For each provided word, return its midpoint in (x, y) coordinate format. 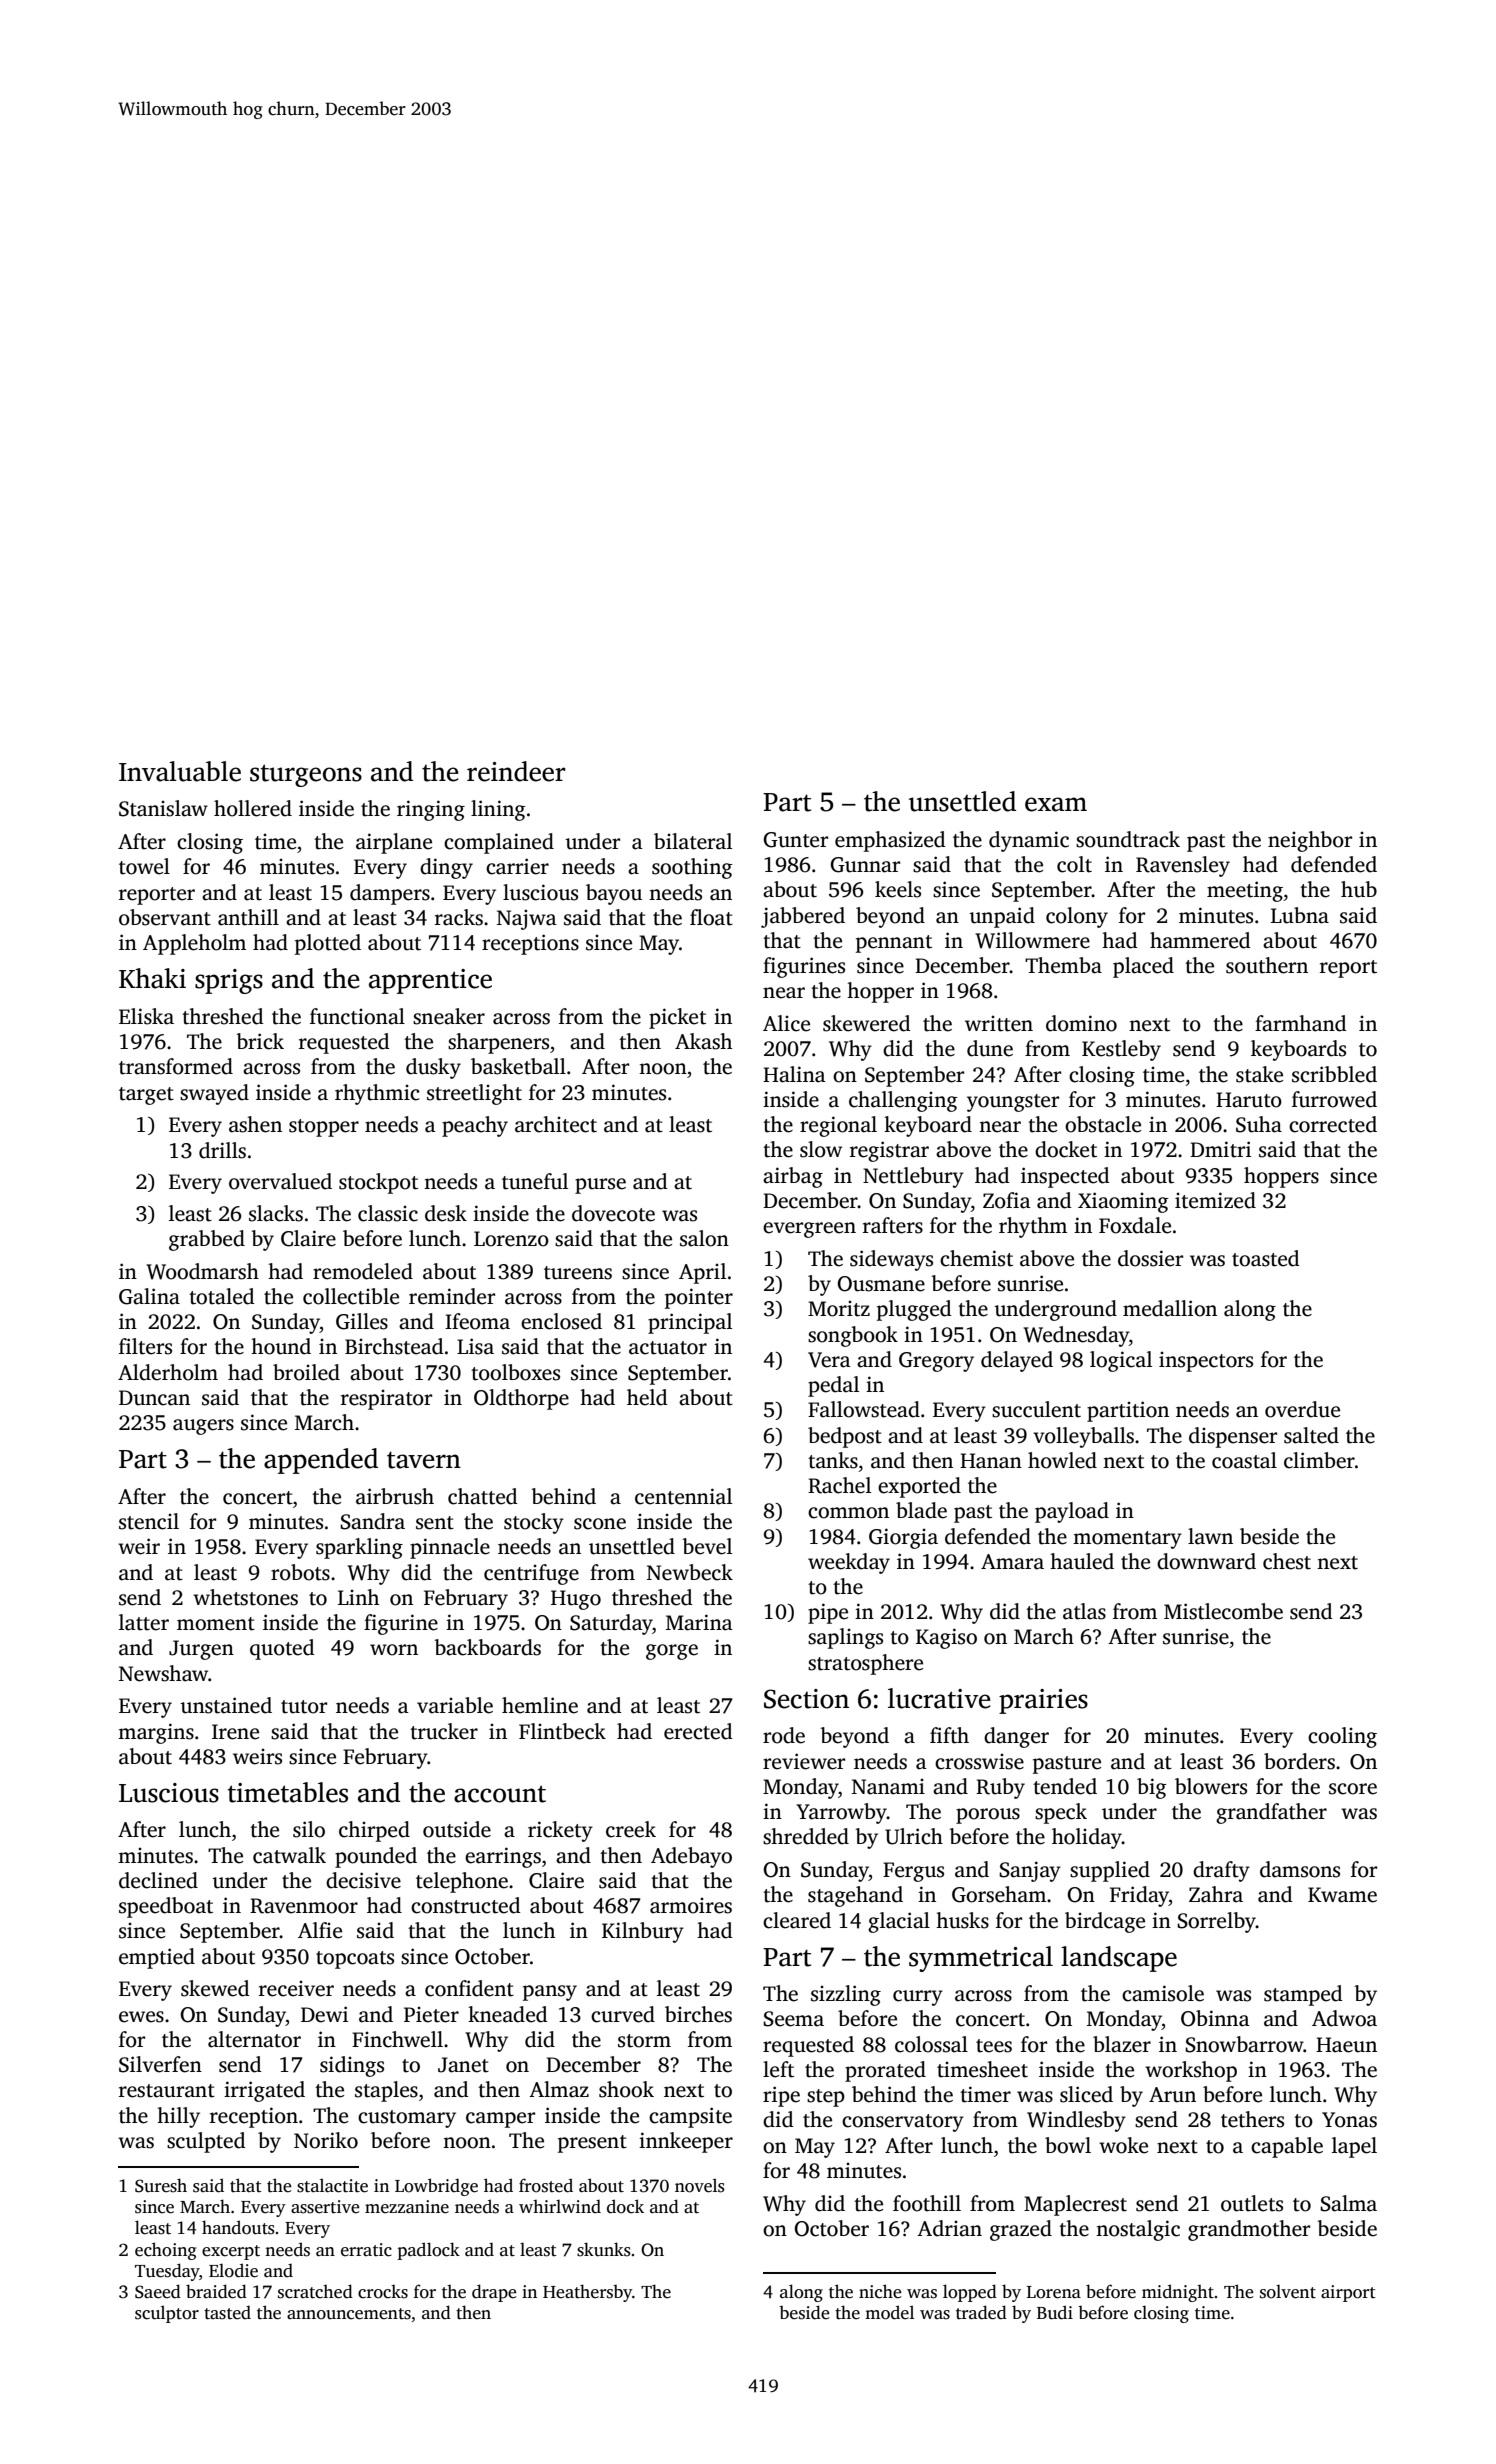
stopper (324, 1128)
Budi (1055, 2312)
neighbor (1310, 841)
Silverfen (160, 2064)
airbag (793, 1177)
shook (626, 2089)
